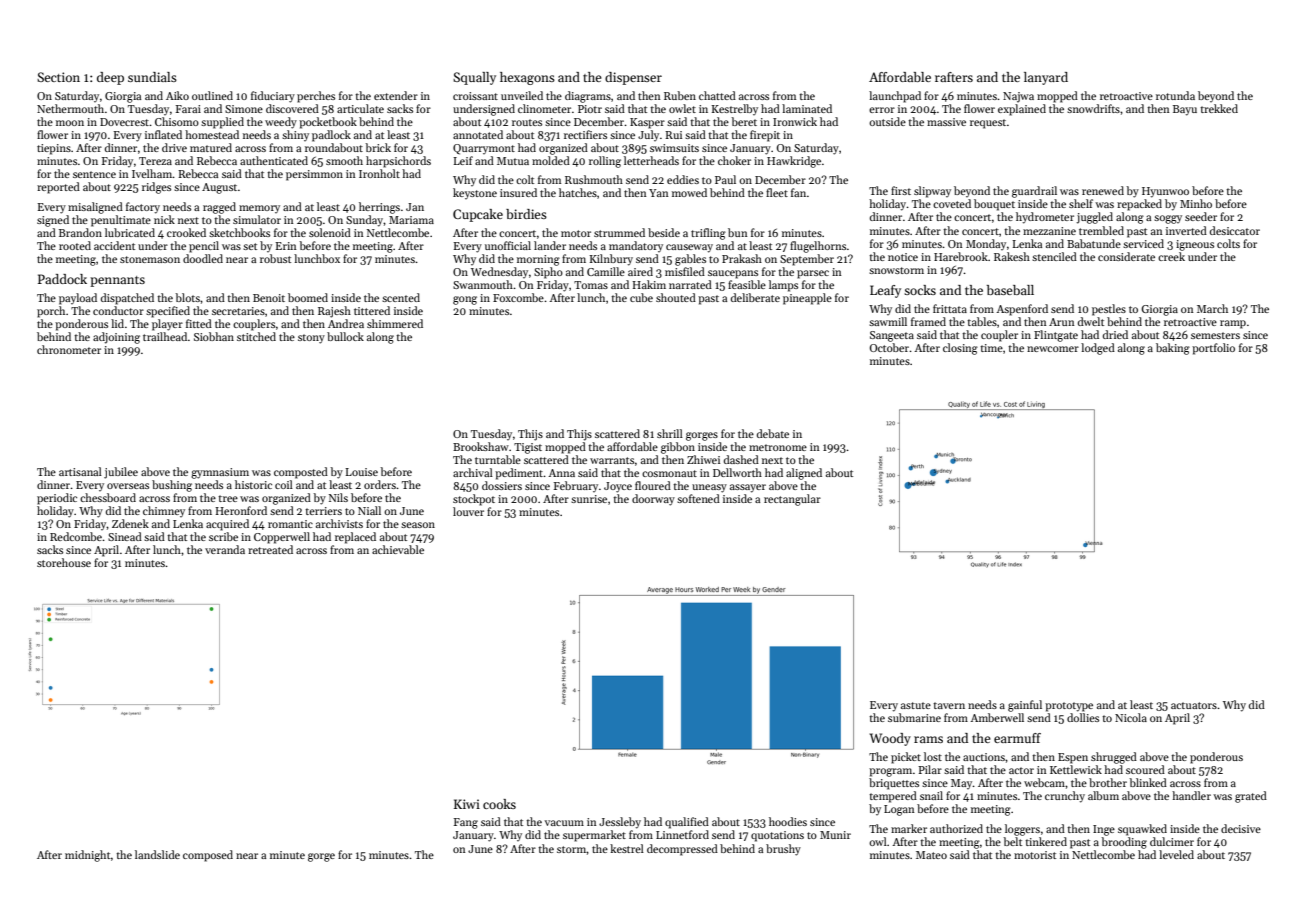 The height and width of the document is (924, 1308). What do you see at coordinates (467, 804) in the document?
I see `Kiwi` at bounding box center [467, 804].
